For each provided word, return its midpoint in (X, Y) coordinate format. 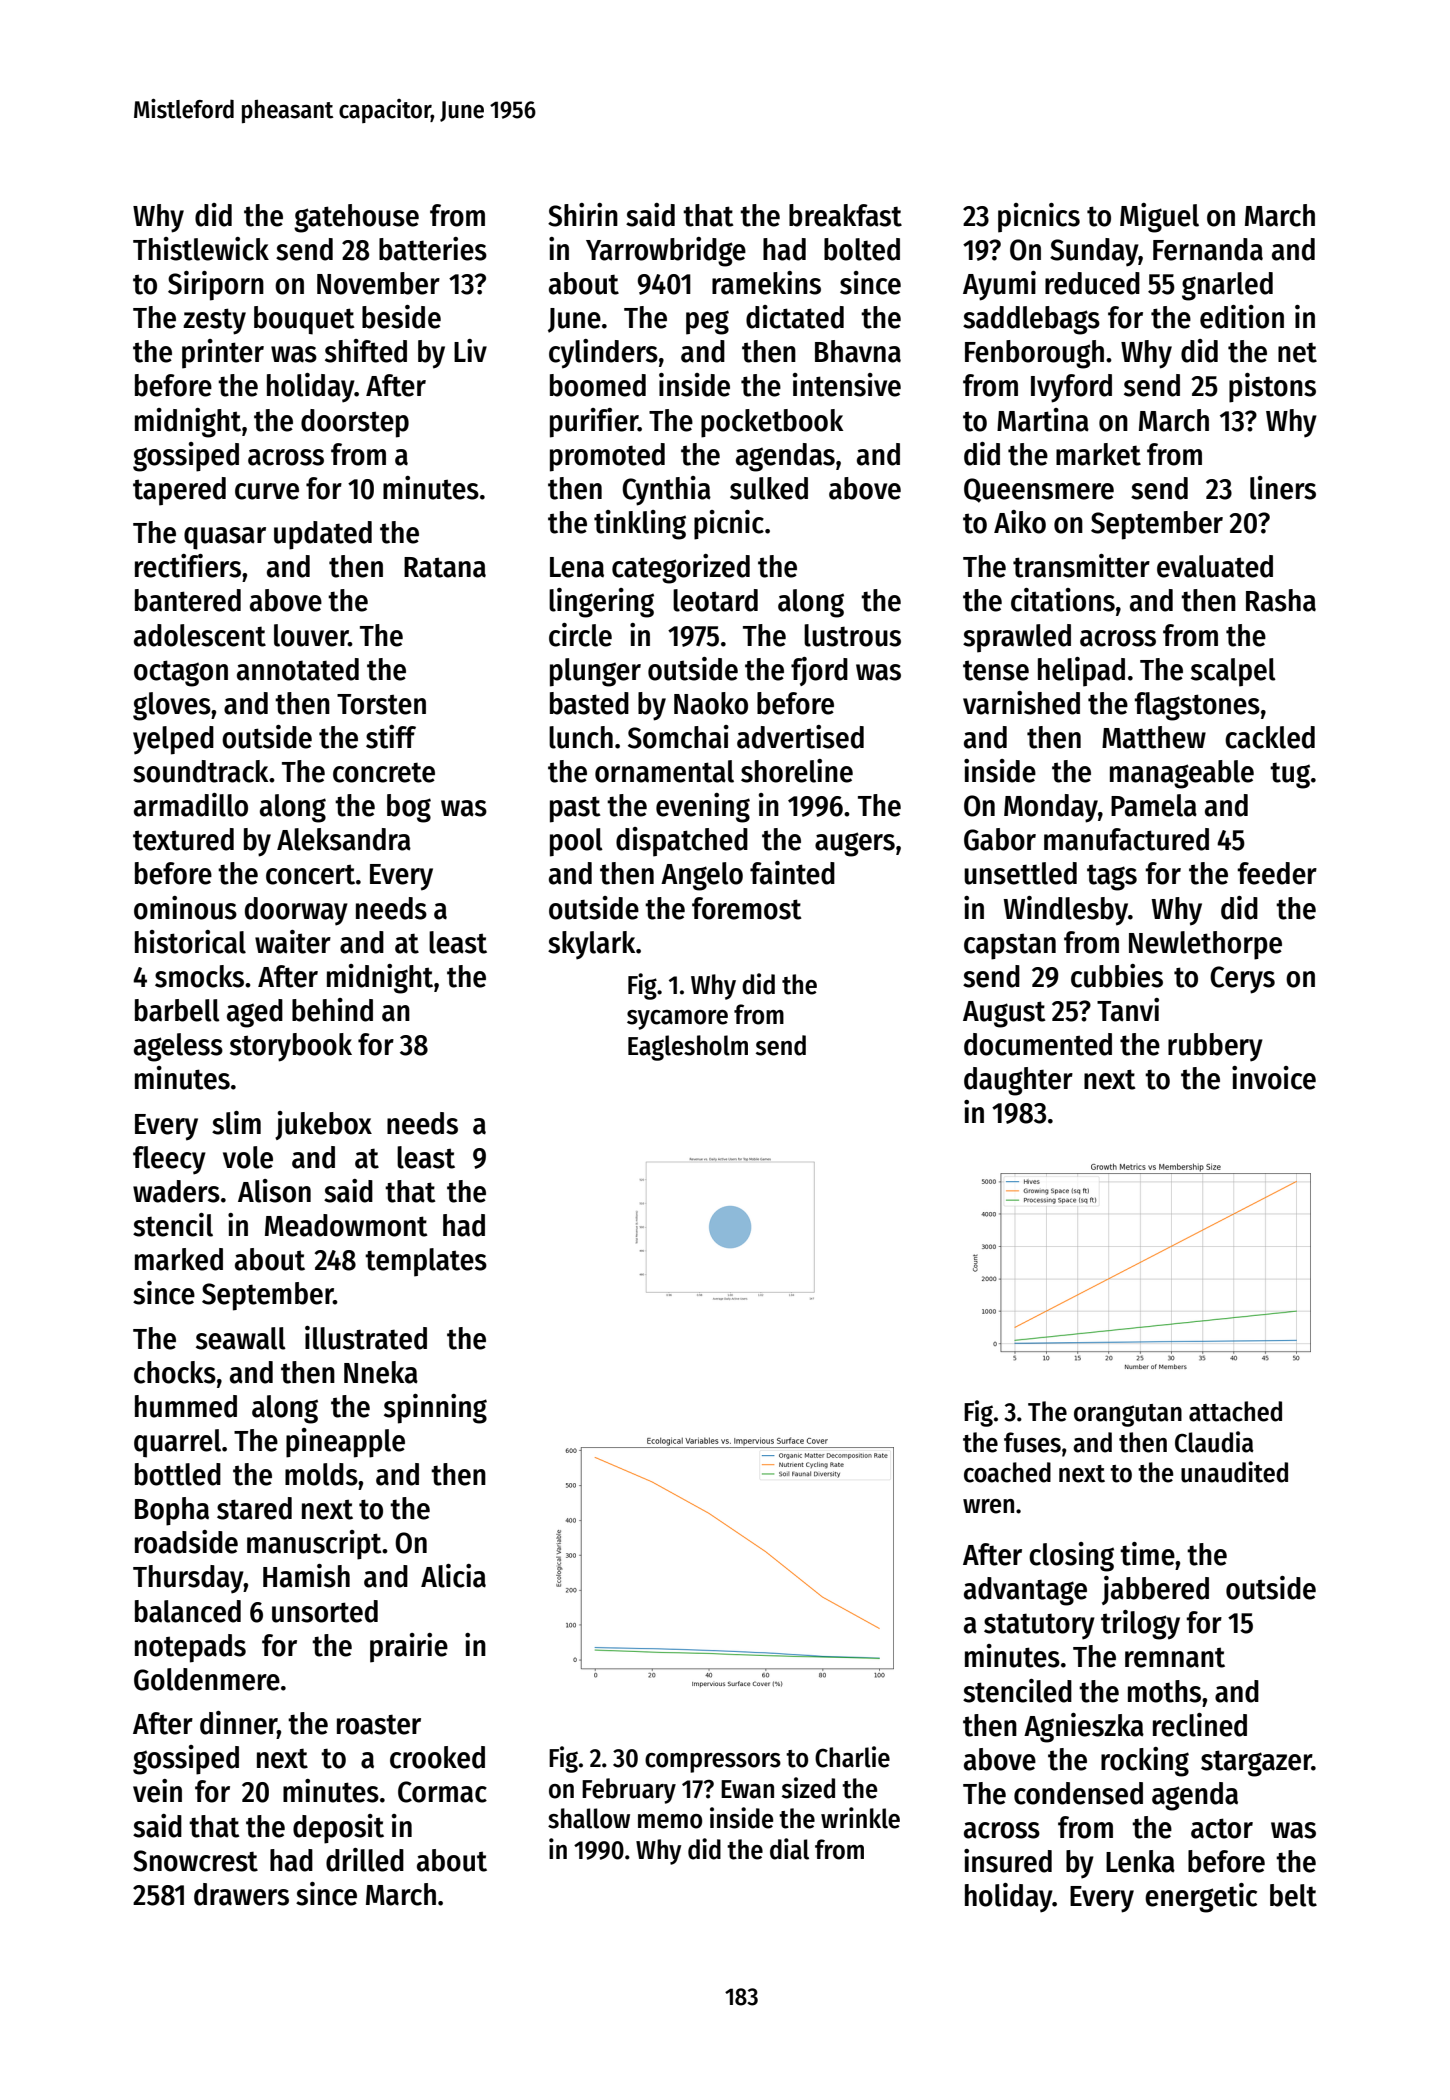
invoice (1274, 1078)
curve (267, 491)
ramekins (766, 283)
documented (1038, 1044)
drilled (365, 1860)
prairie (409, 1648)
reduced (1092, 283)
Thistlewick (201, 249)
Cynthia (666, 491)
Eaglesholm (688, 1048)
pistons (1272, 388)
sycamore (677, 1020)
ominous (185, 908)
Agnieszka (1084, 1728)
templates (426, 1262)
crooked (437, 1757)
